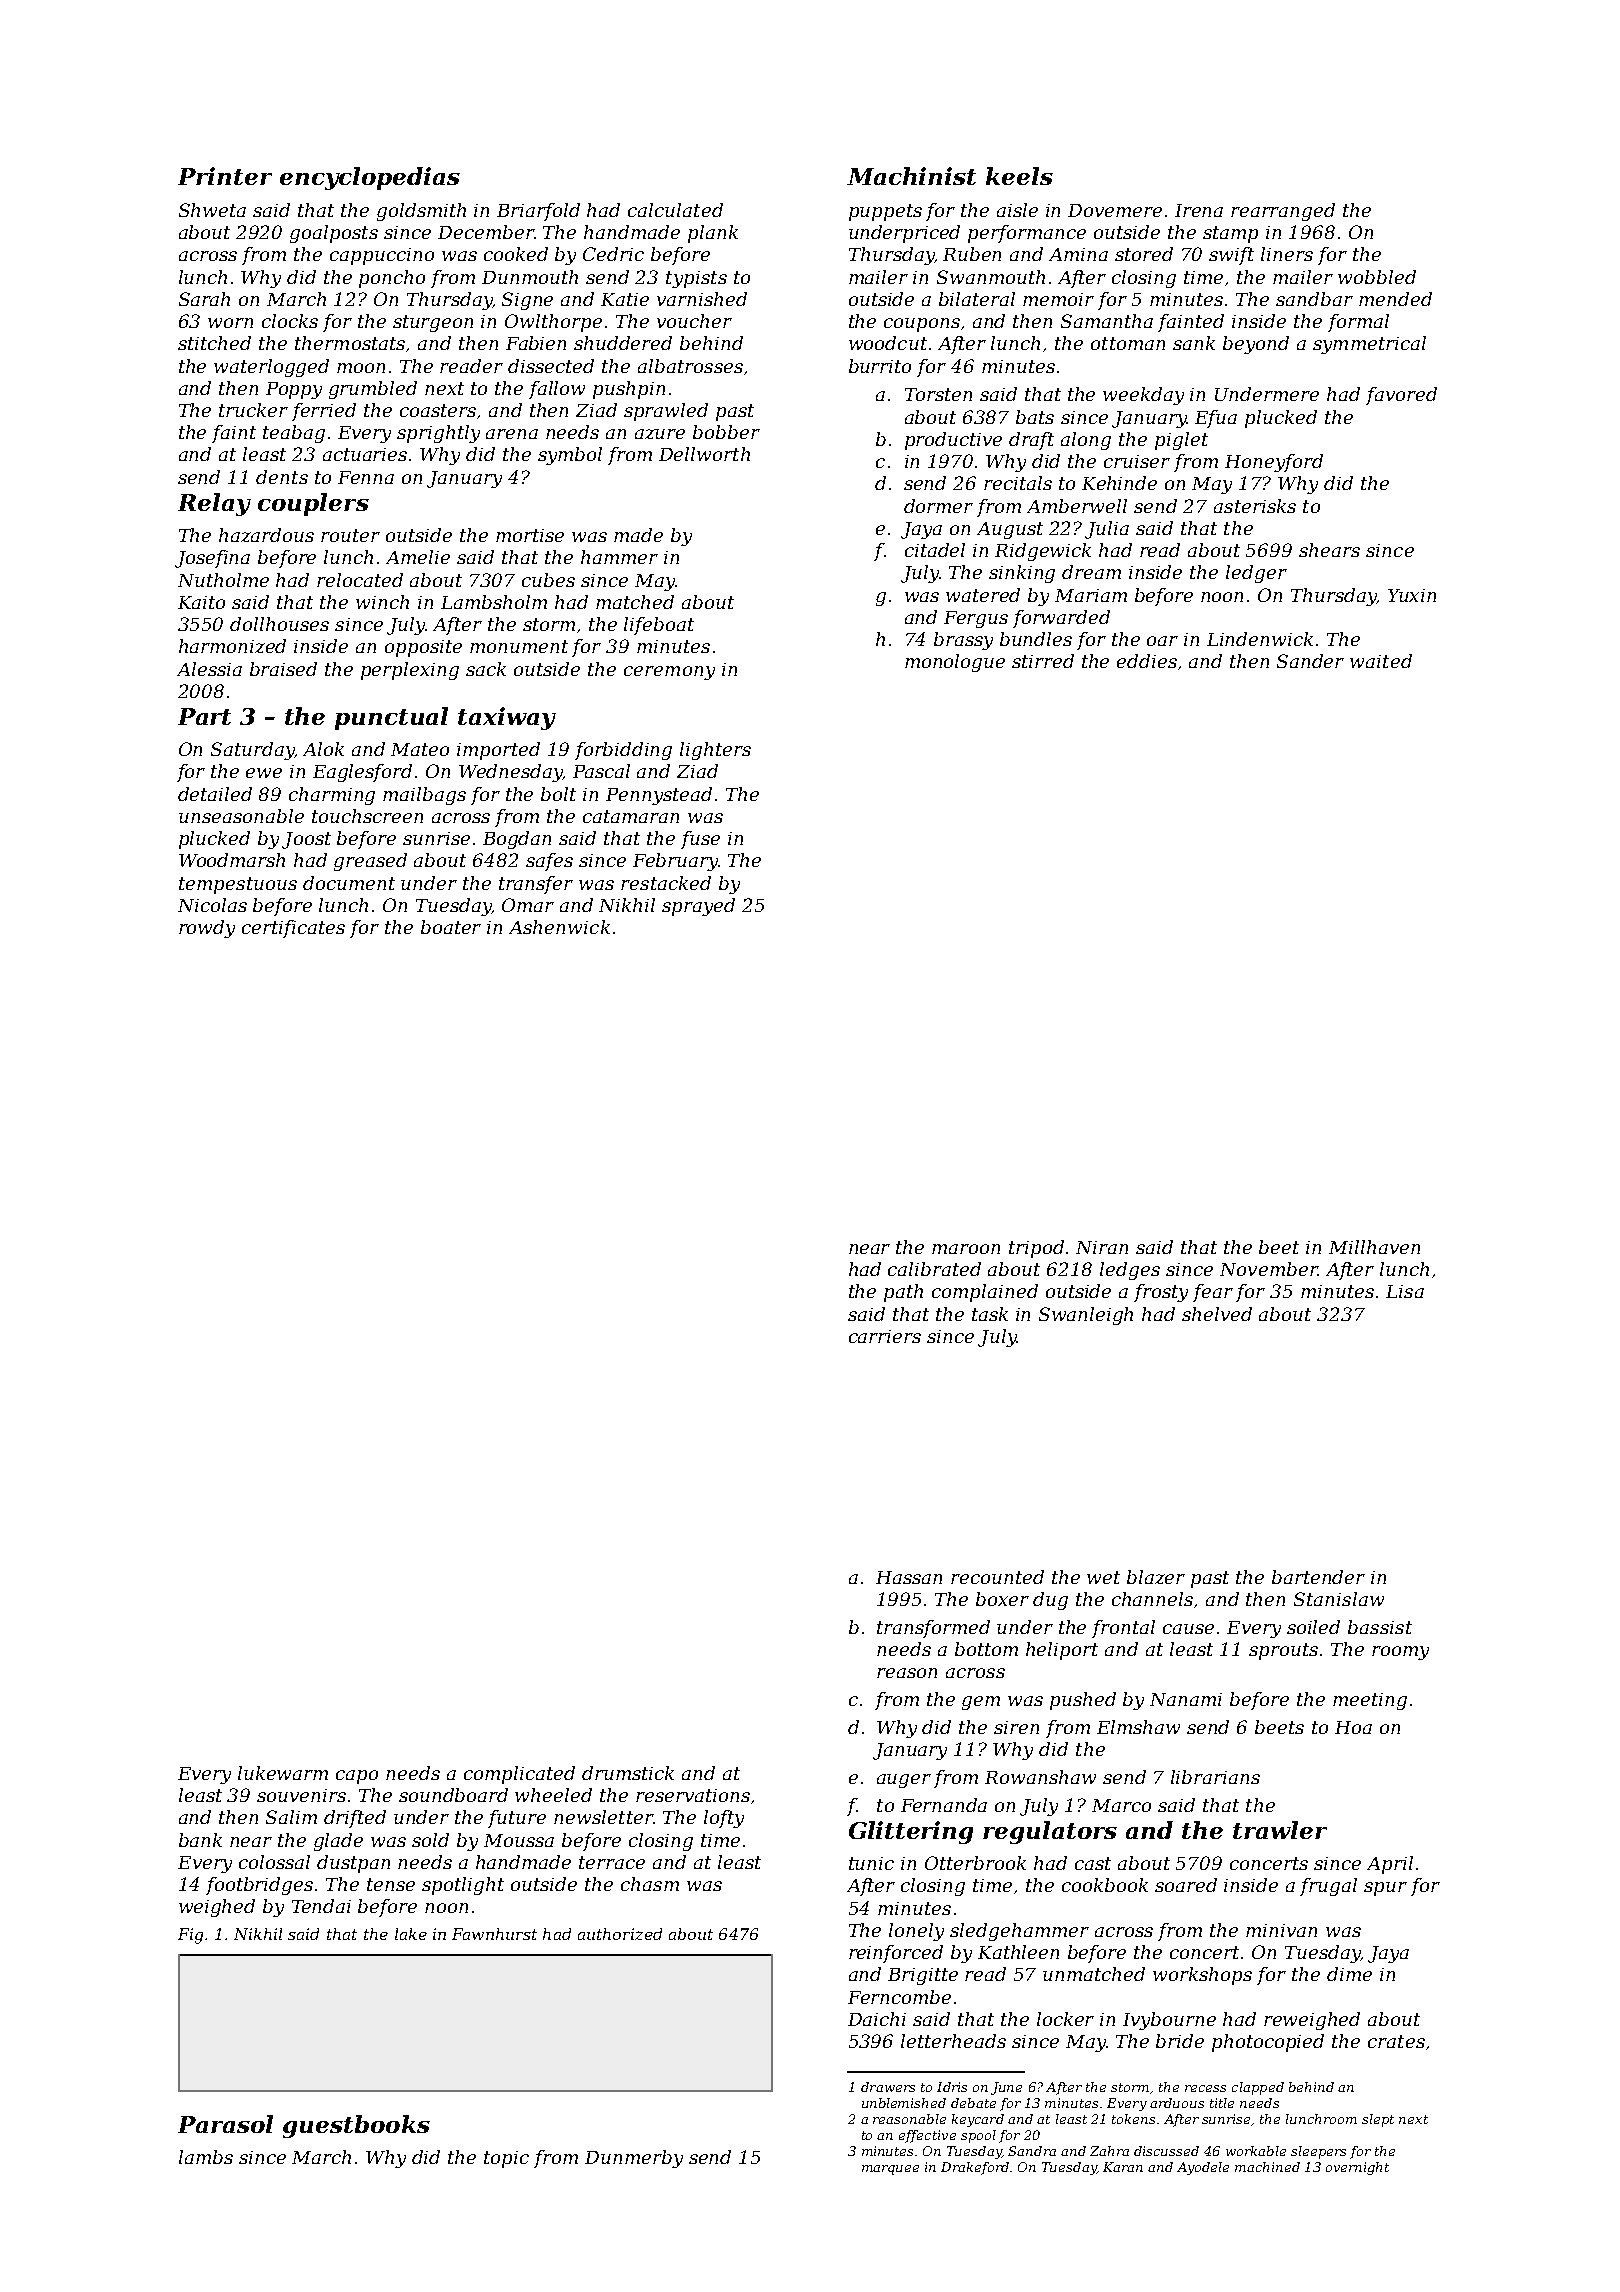 The height and width of the screenshot is (2292, 1620). Describe the element at coordinates (1156, 1577) in the screenshot. I see `blazer` at that location.
